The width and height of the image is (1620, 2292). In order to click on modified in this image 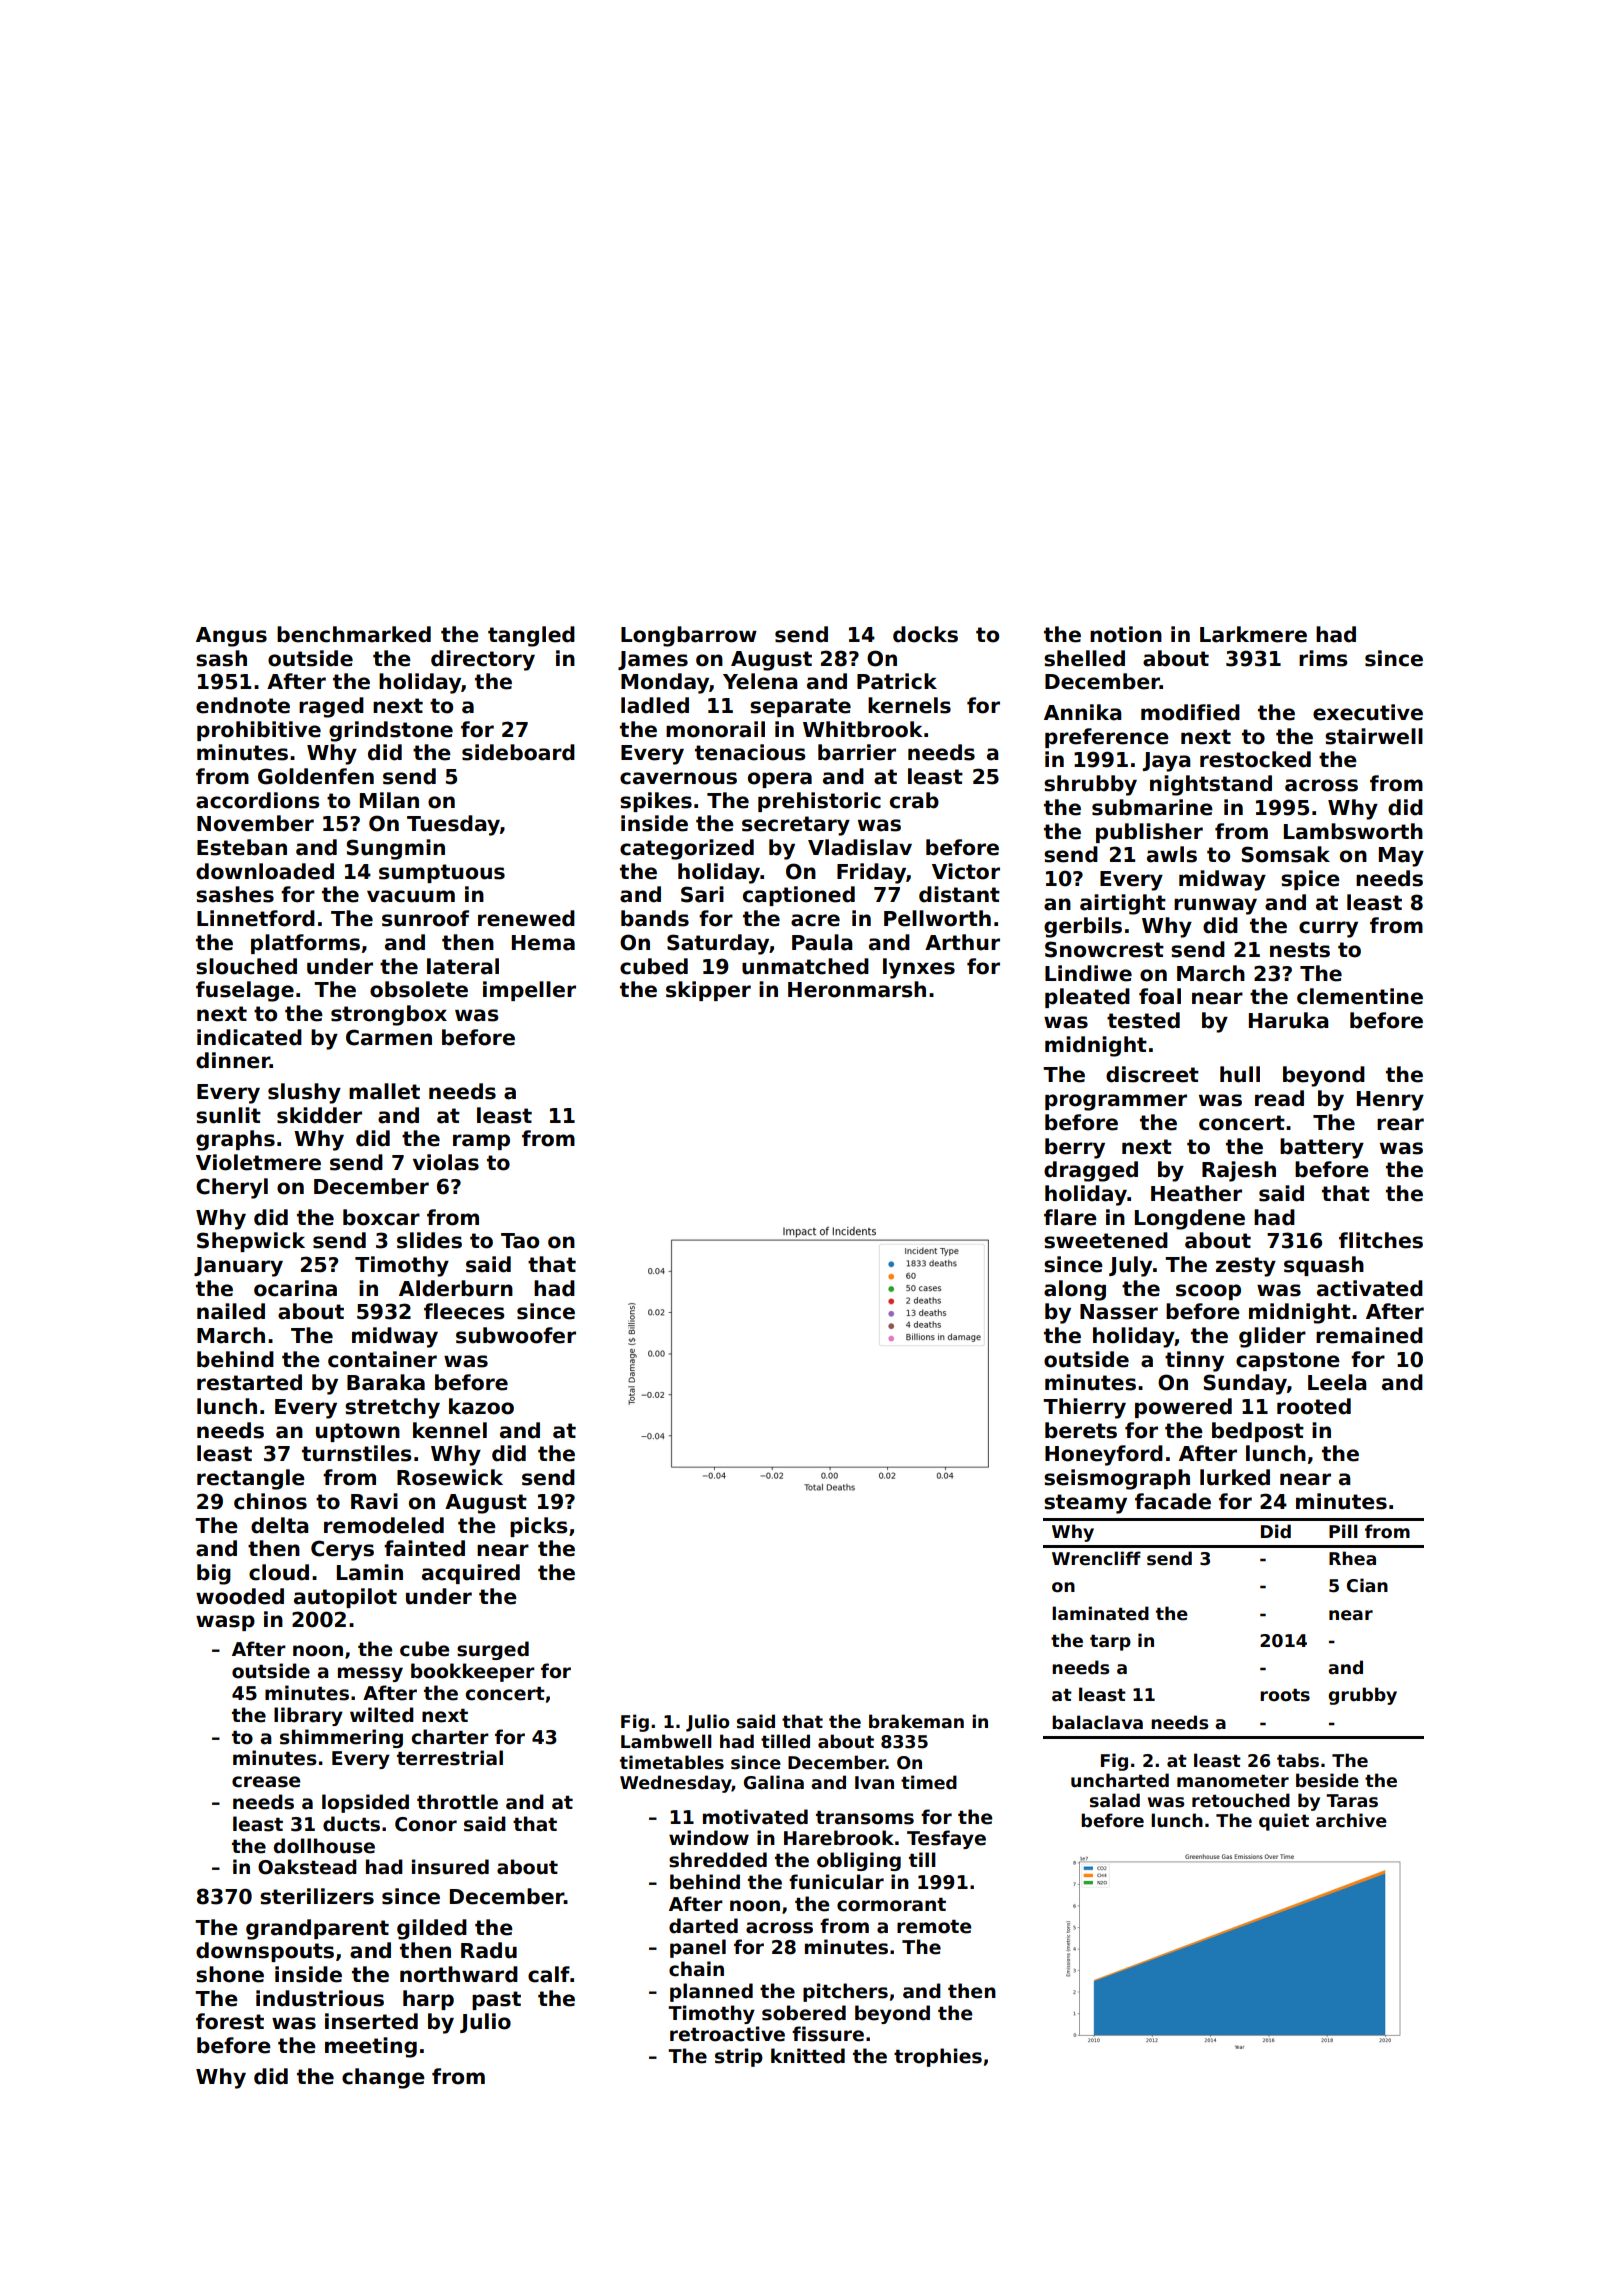, I will do `click(1190, 712)`.
